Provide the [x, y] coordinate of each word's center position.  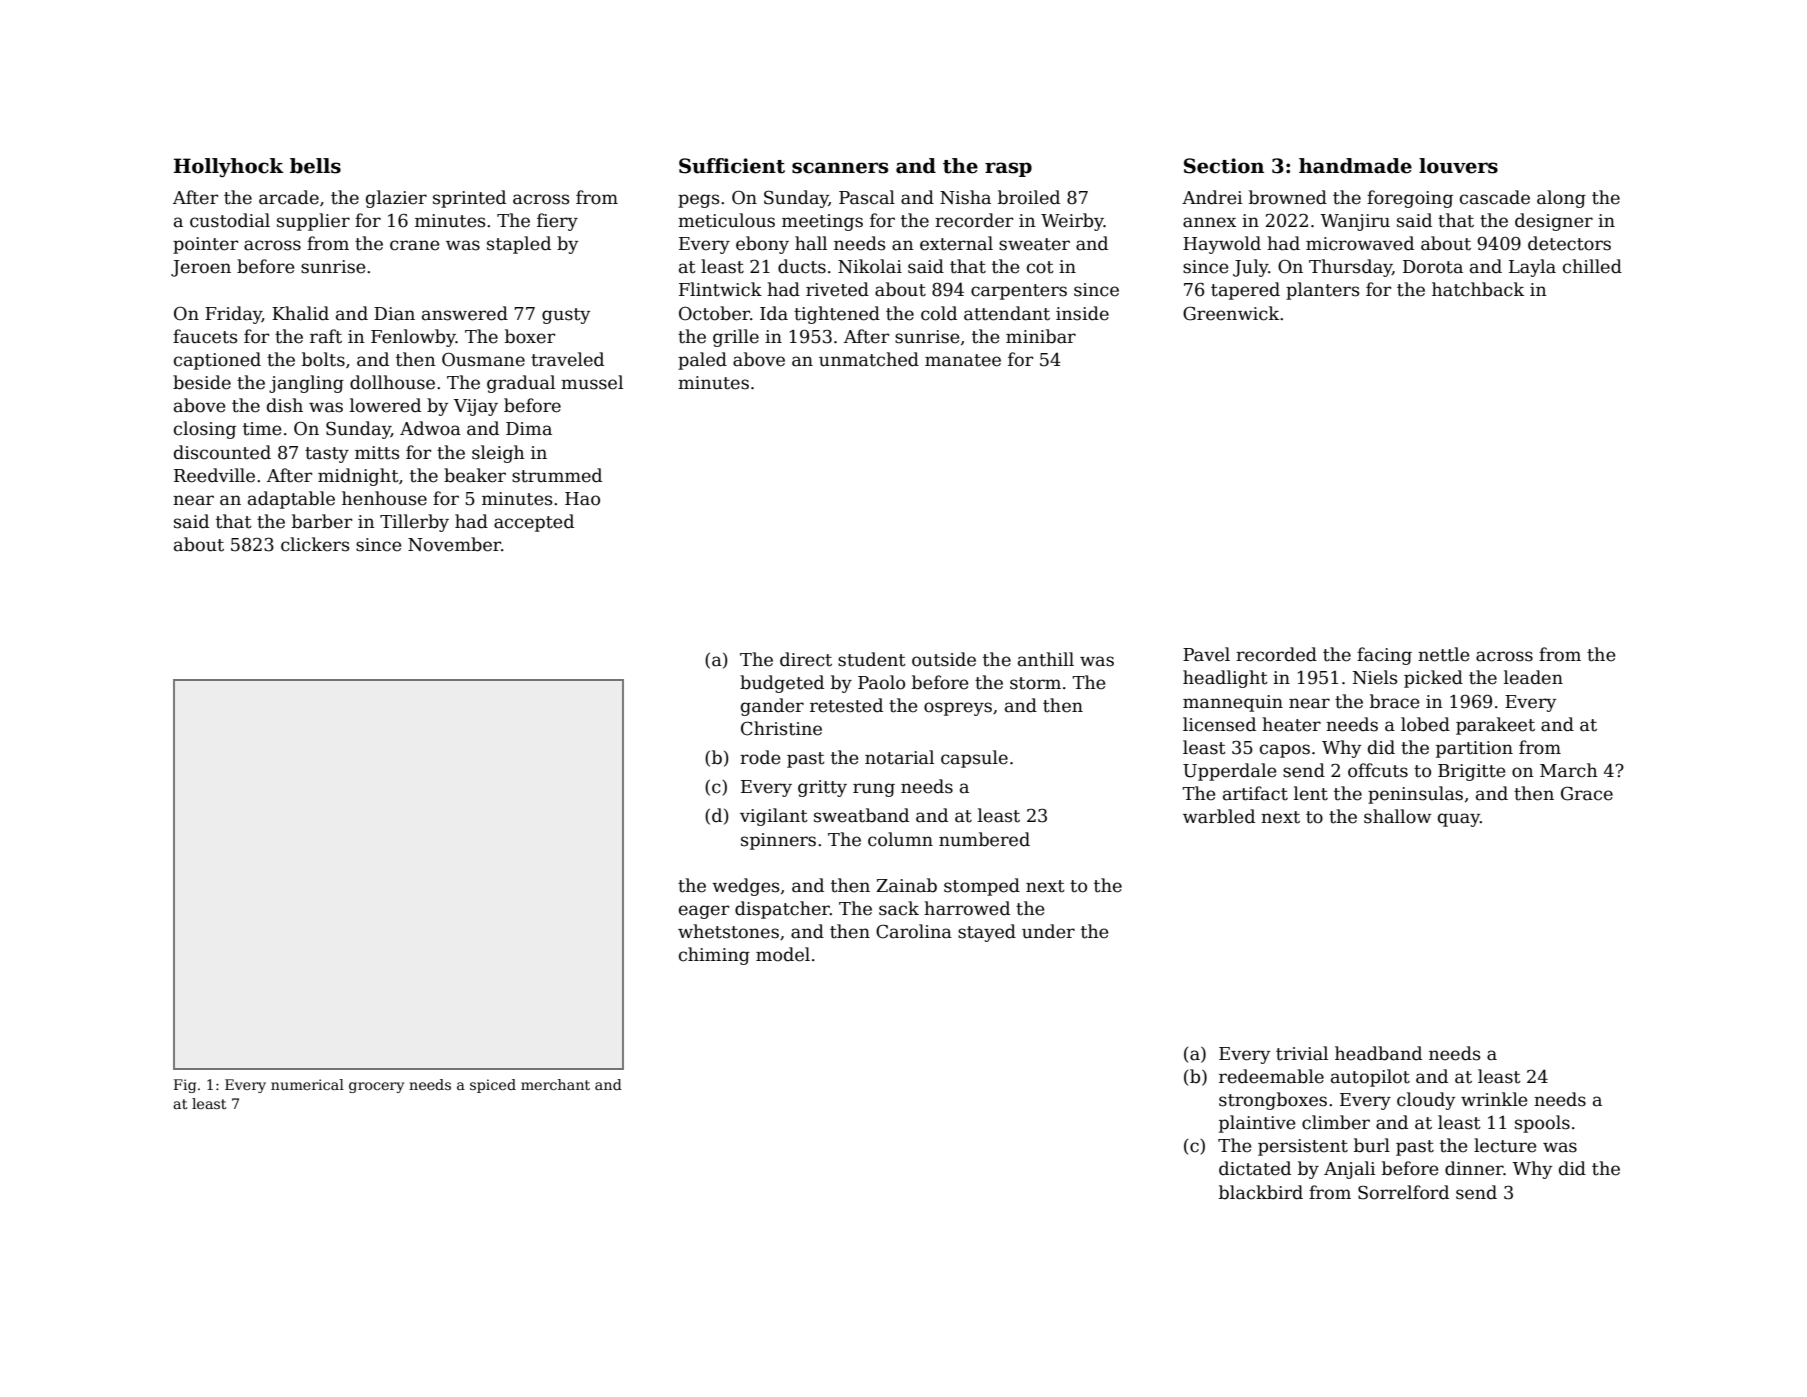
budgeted [782, 684]
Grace [1587, 793]
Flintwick [720, 289]
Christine [781, 728]
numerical [307, 1084]
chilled [1592, 266]
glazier [396, 199]
